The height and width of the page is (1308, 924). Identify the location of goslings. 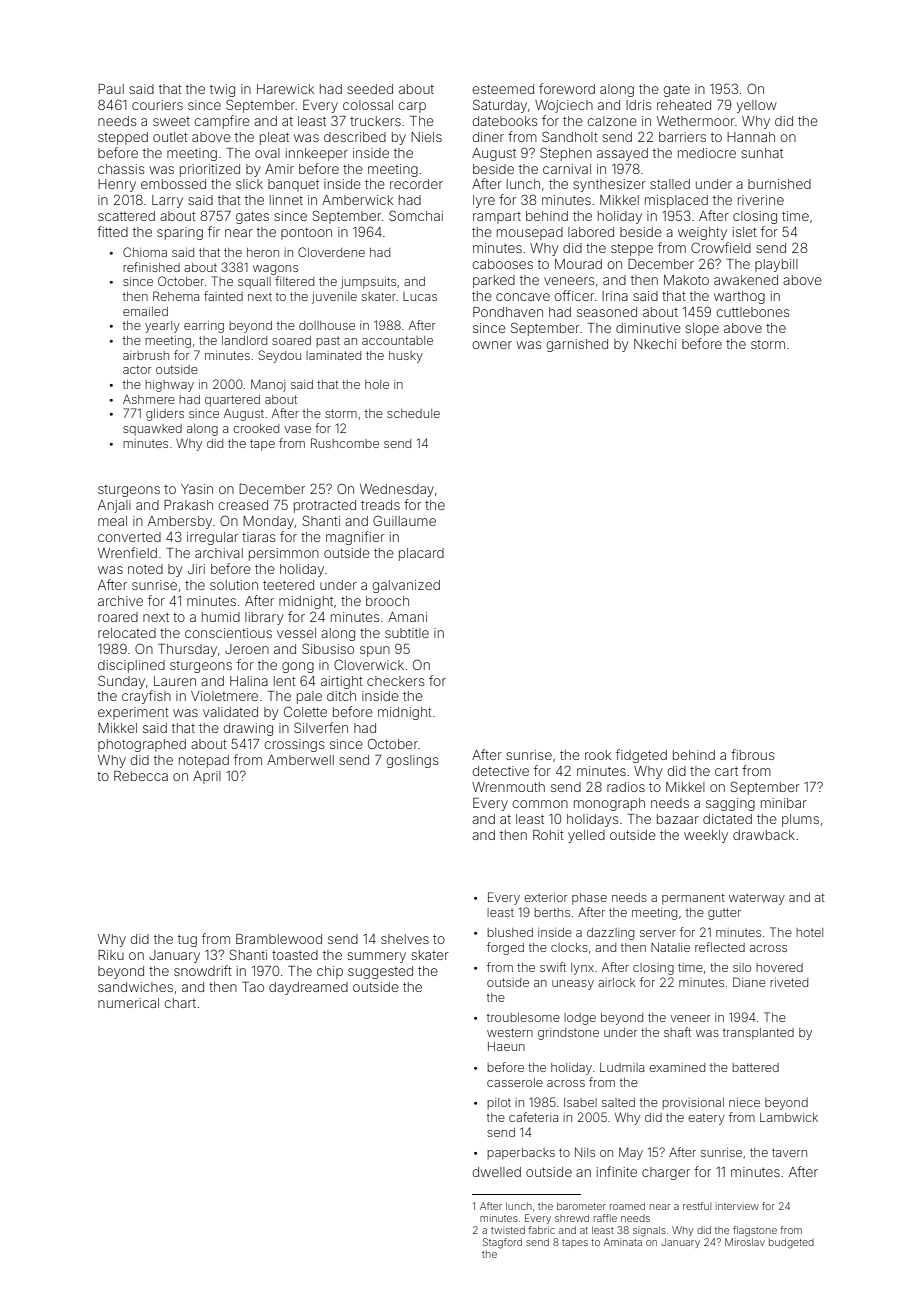
(412, 761).
